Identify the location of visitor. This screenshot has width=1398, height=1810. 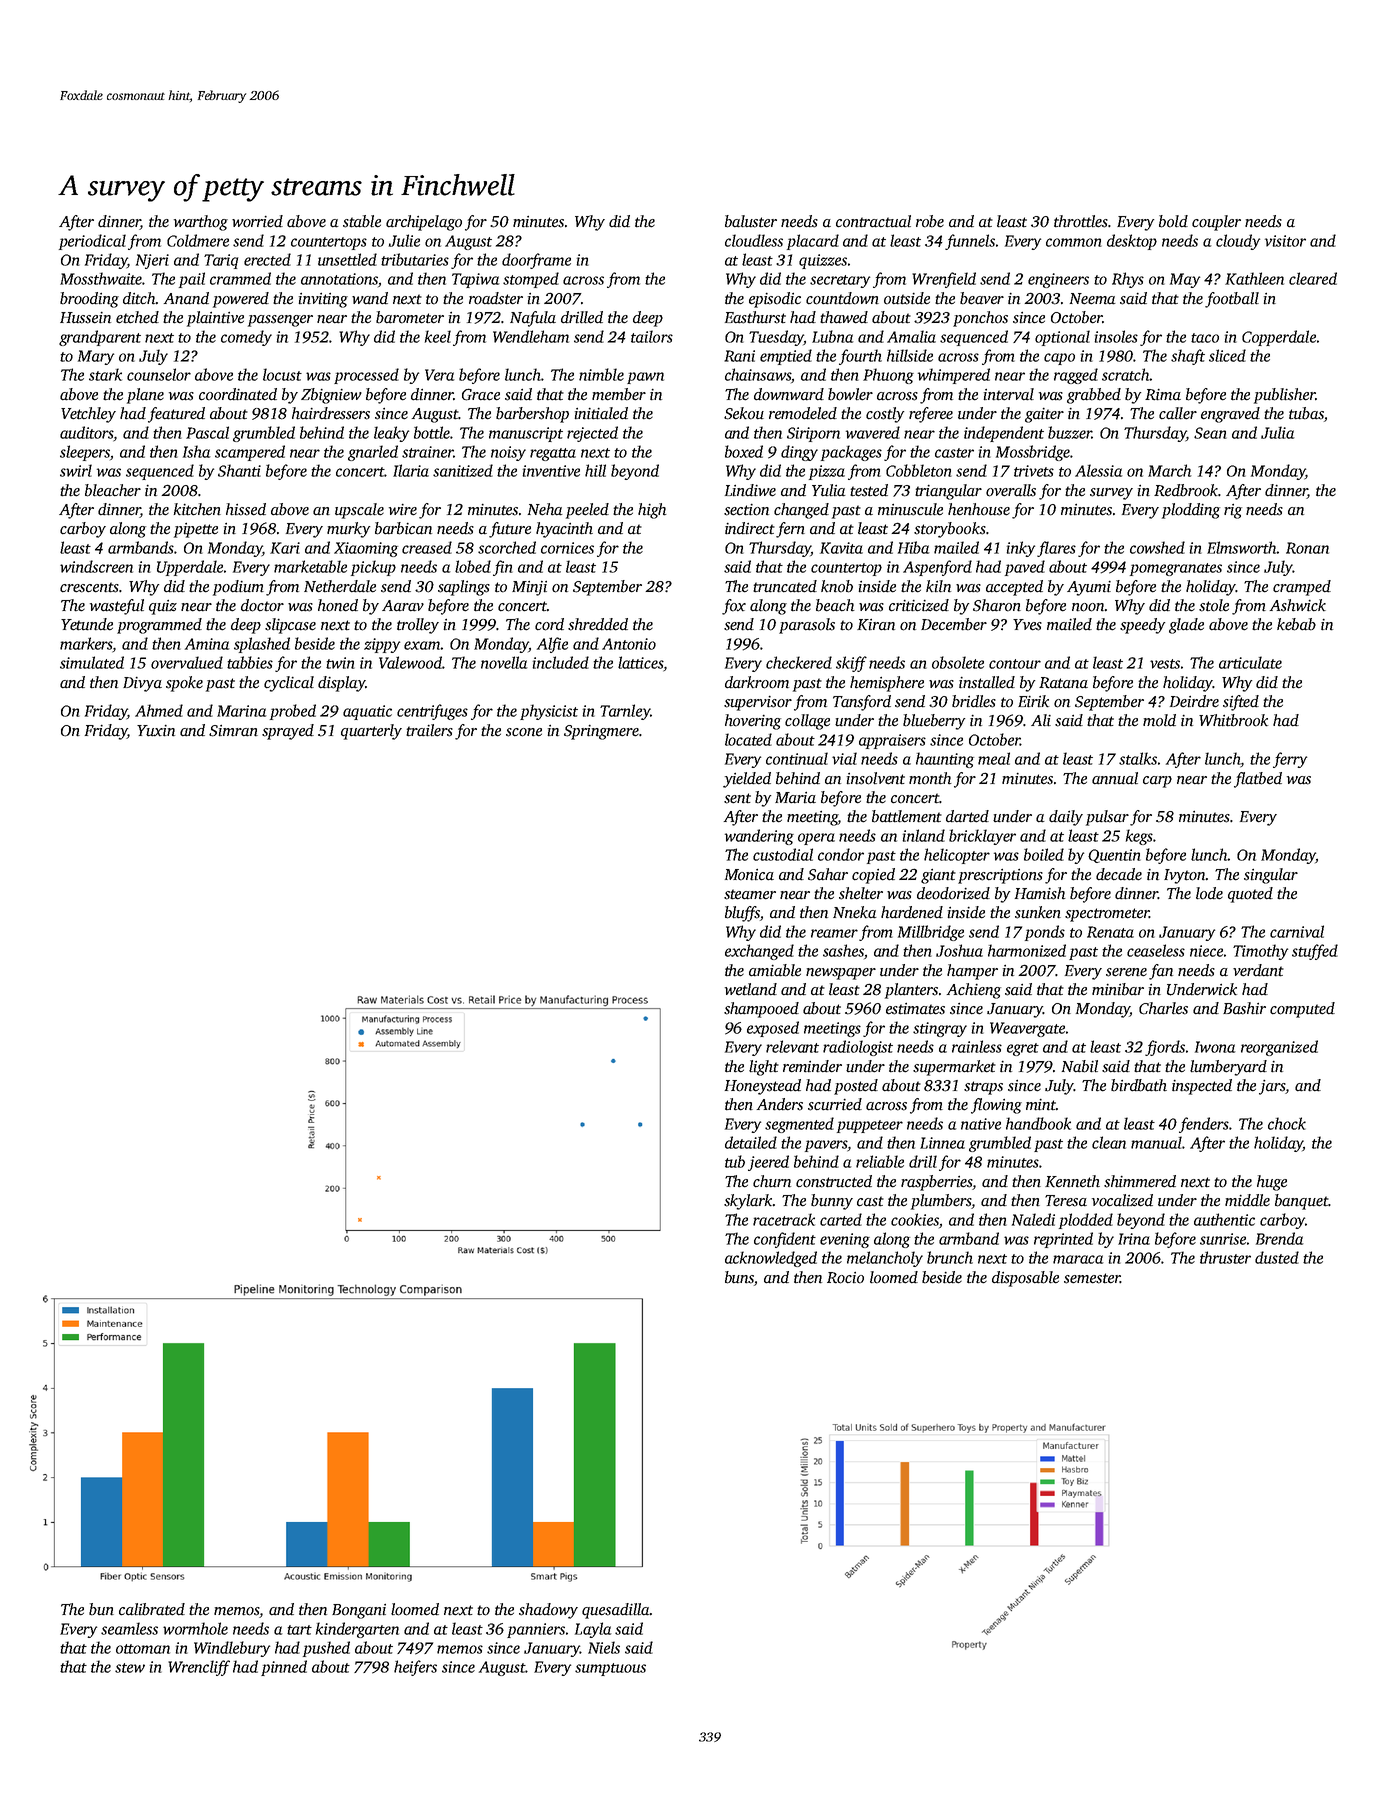
(1285, 241).
